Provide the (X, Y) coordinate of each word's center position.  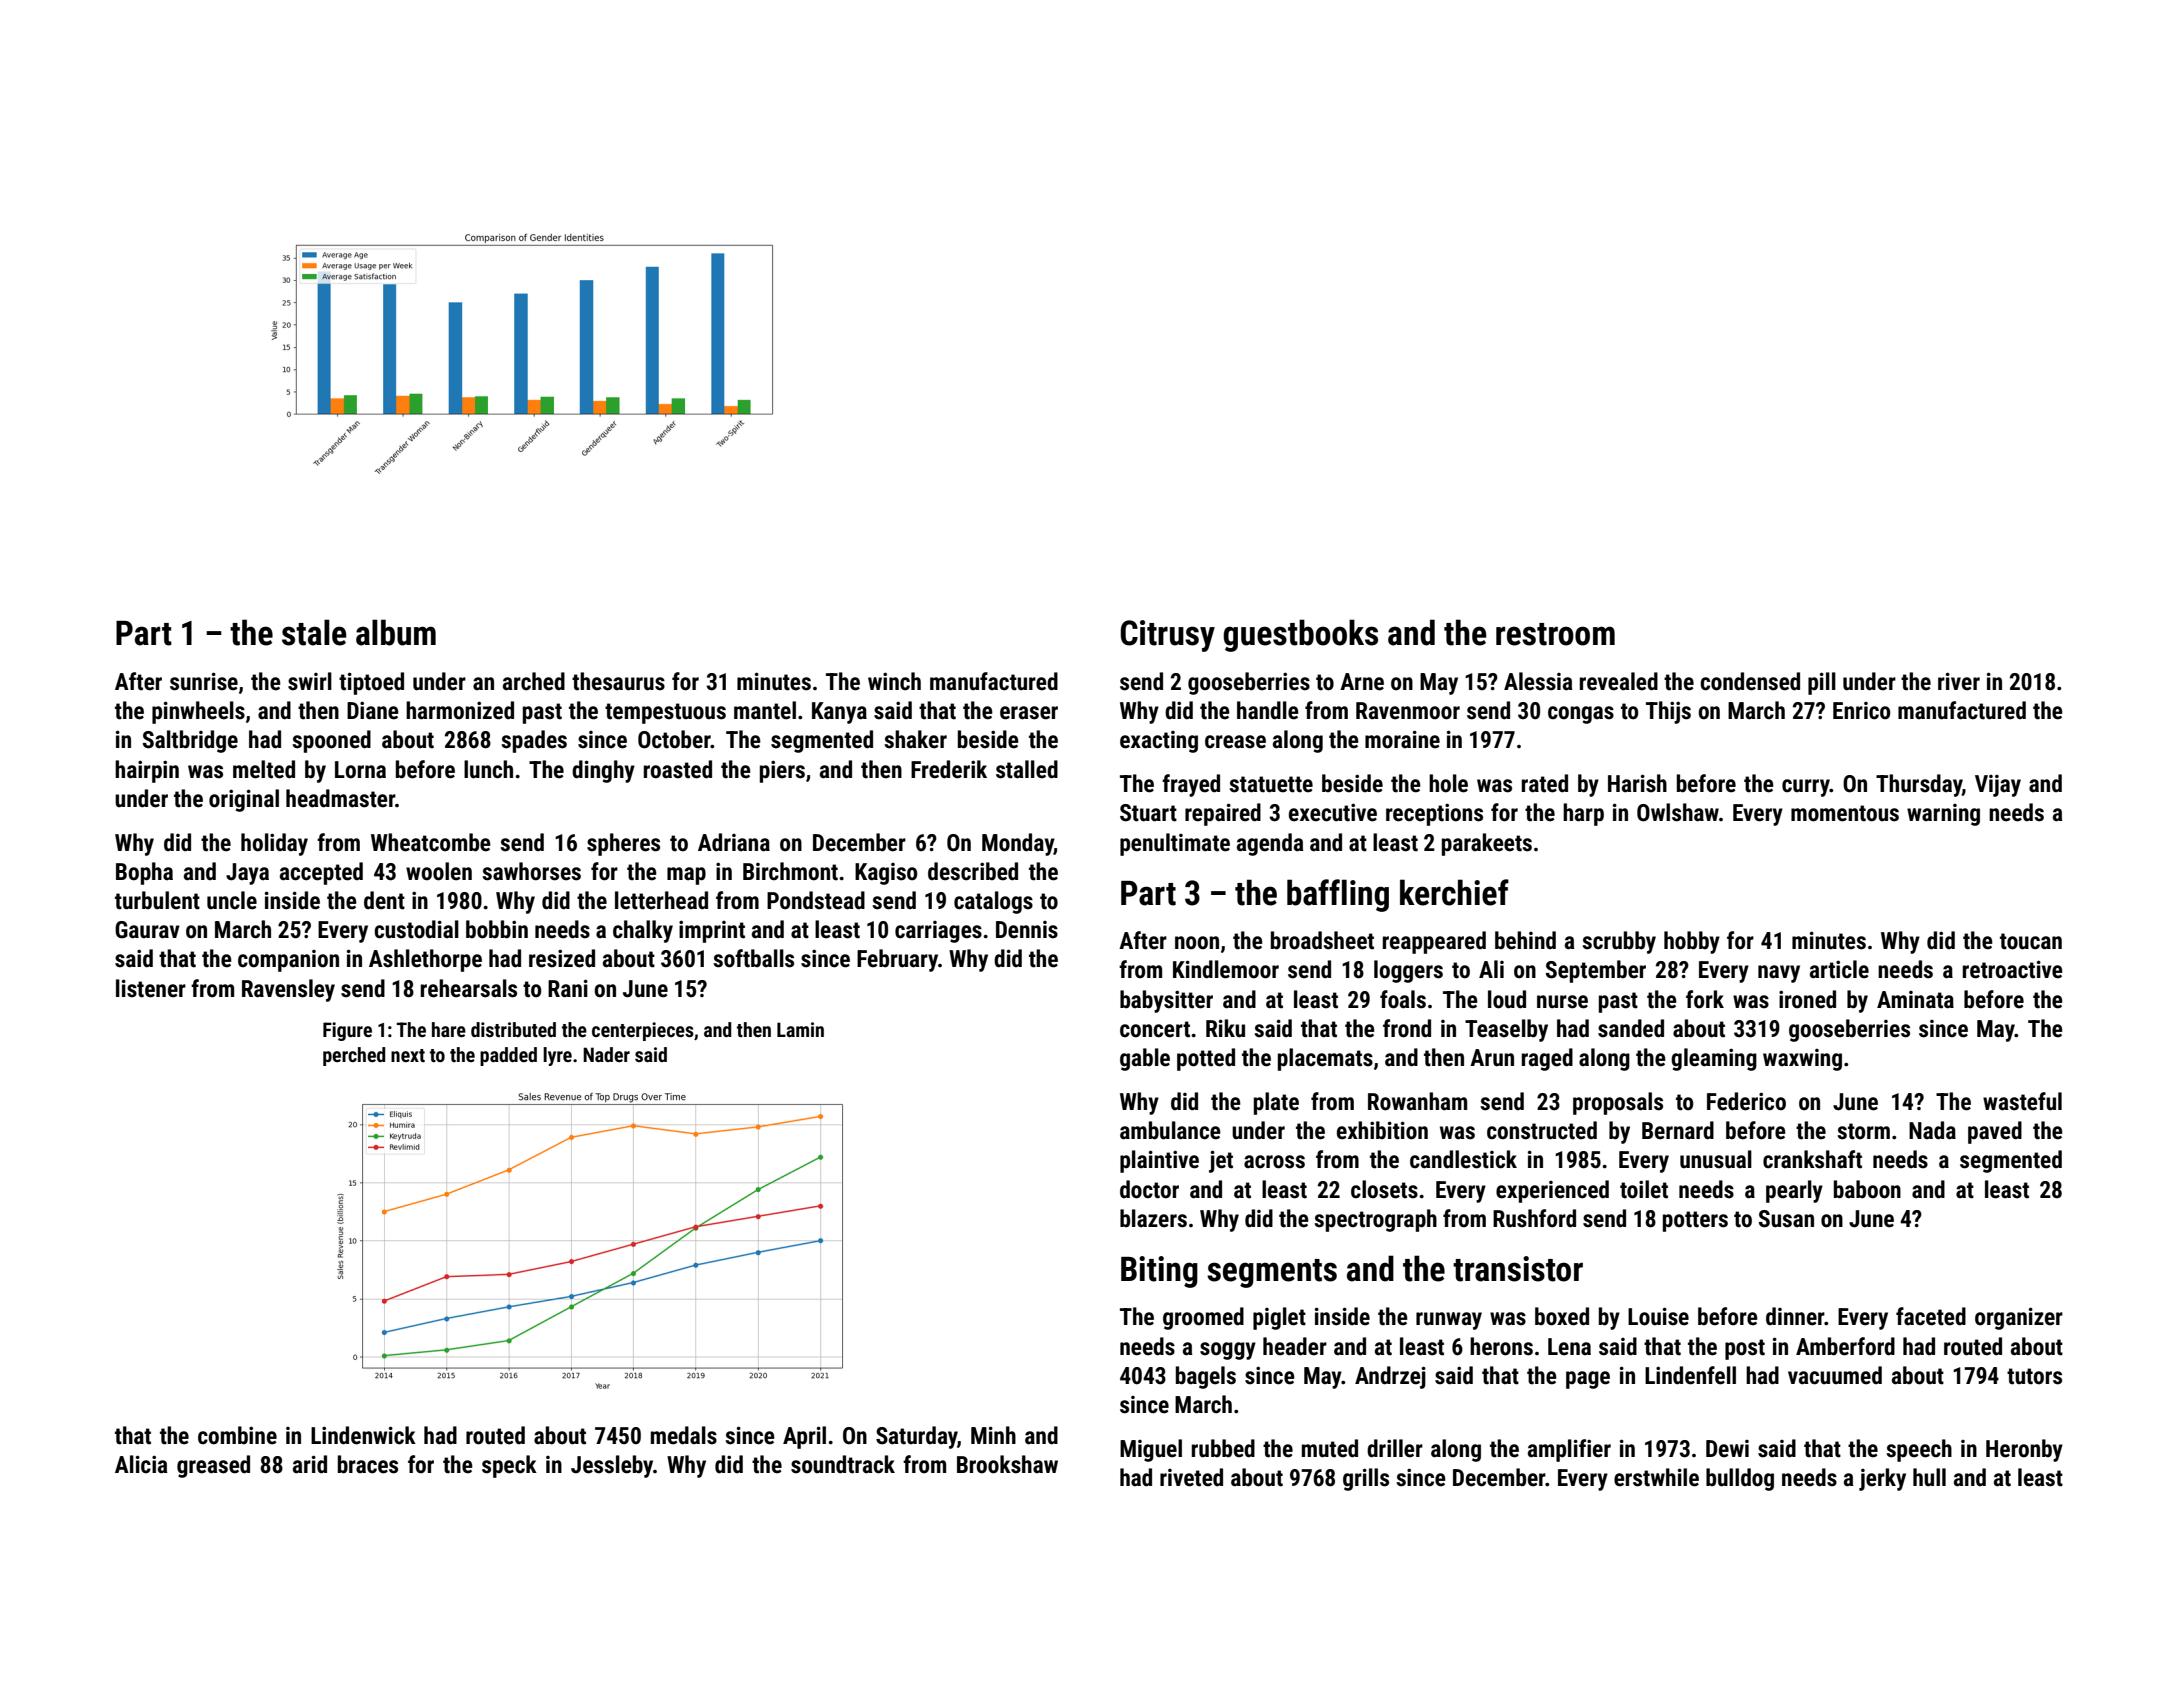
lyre (557, 1056)
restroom (1555, 634)
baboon (1867, 1189)
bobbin (497, 929)
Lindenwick (363, 1435)
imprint (712, 931)
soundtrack (843, 1464)
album (396, 632)
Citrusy (1167, 636)
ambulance (1170, 1130)
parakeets (1487, 844)
